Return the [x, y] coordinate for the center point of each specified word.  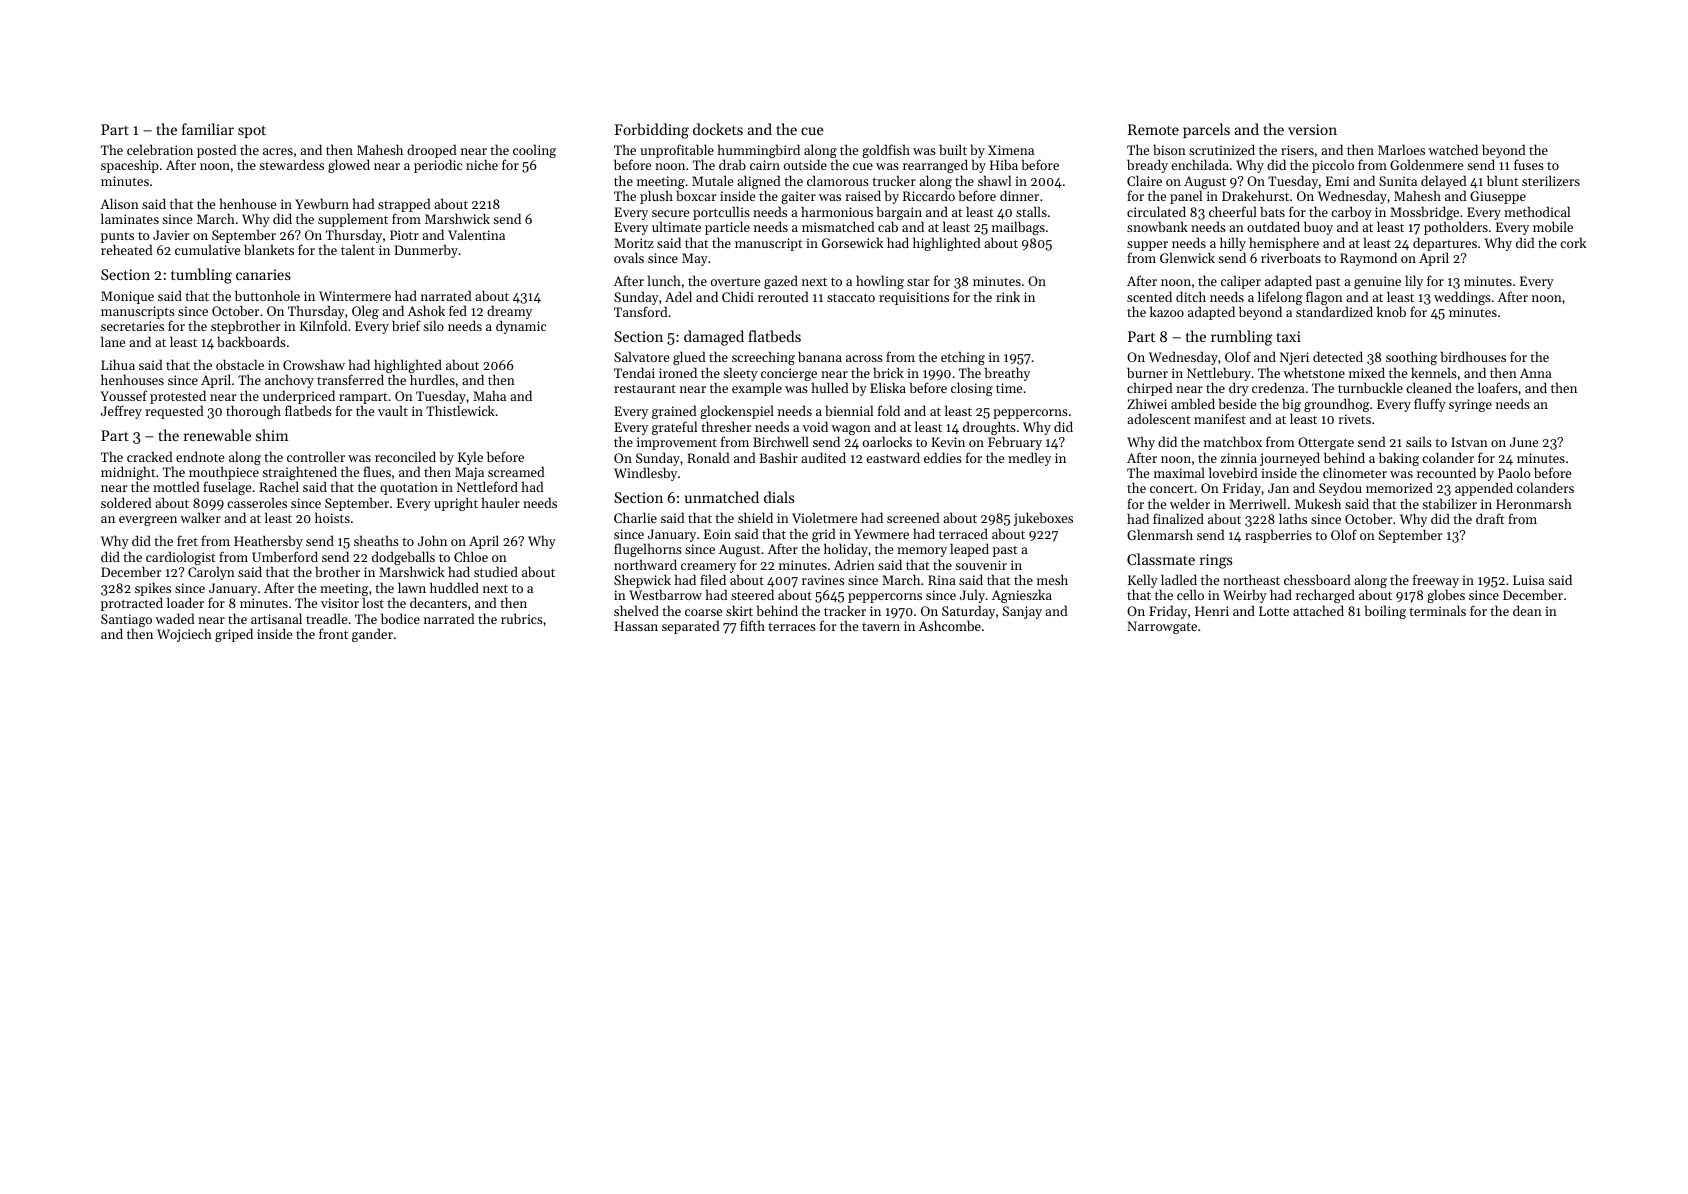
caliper [1241, 282]
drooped [432, 151]
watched [1453, 149]
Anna [1536, 373]
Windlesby [645, 474]
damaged [714, 338]
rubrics [522, 618]
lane [113, 341]
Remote [1153, 129]
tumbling [201, 276]
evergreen [148, 521]
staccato [851, 297]
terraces [792, 626]
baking [1399, 459]
